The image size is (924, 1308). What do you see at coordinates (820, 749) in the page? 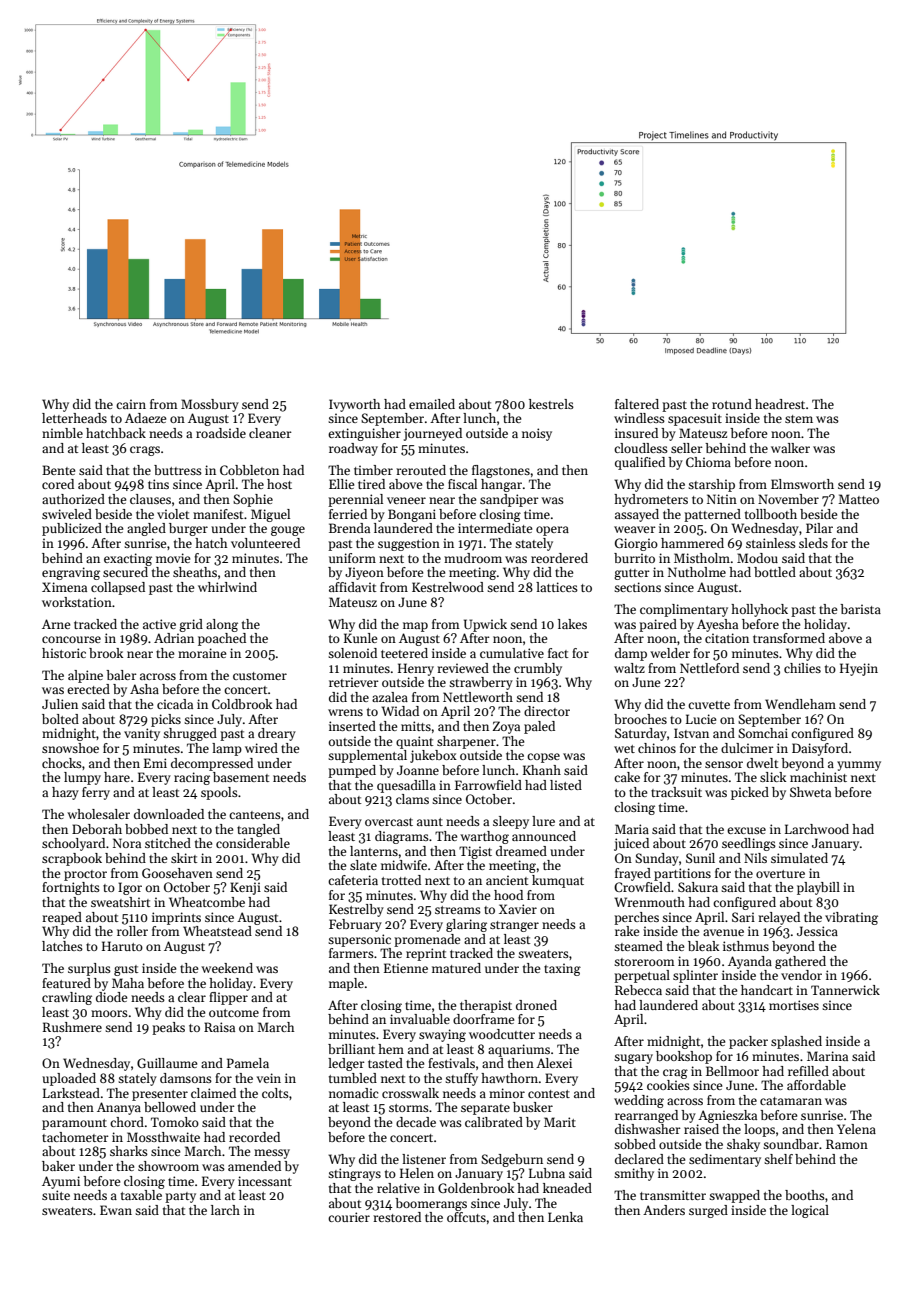
I see `Daisyford` at bounding box center [820, 749].
